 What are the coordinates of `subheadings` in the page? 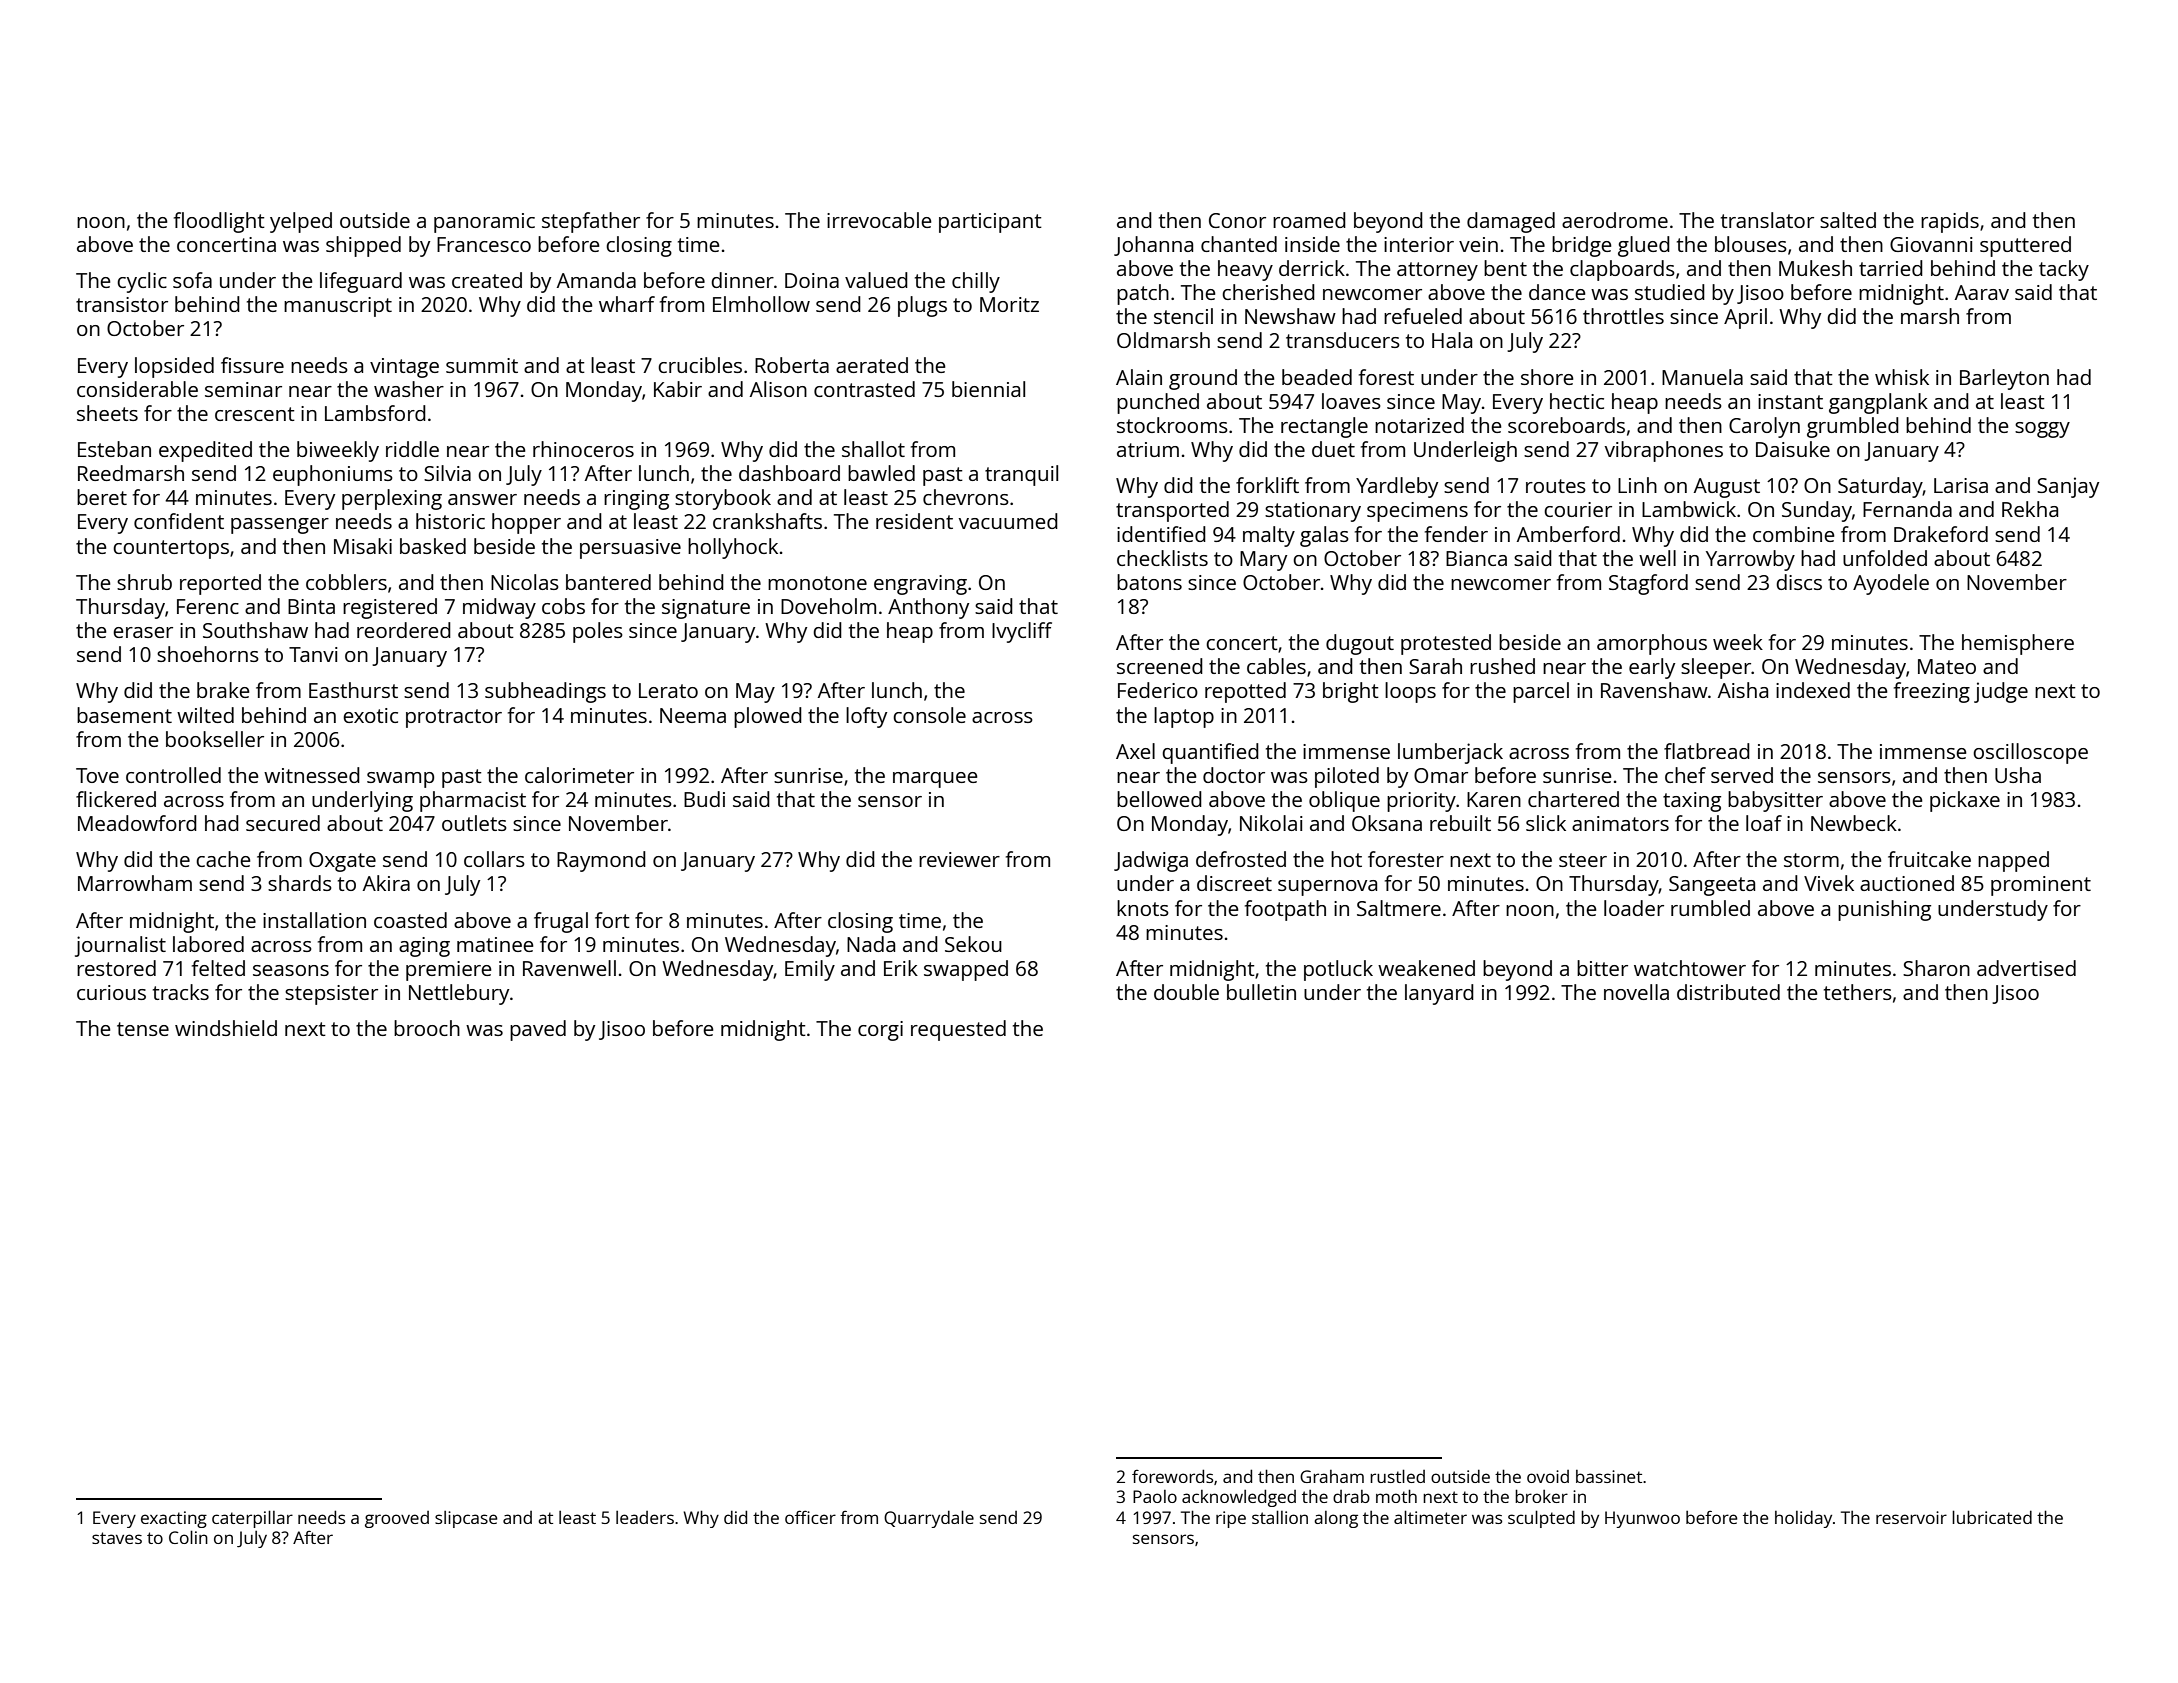 It's located at (545, 692).
